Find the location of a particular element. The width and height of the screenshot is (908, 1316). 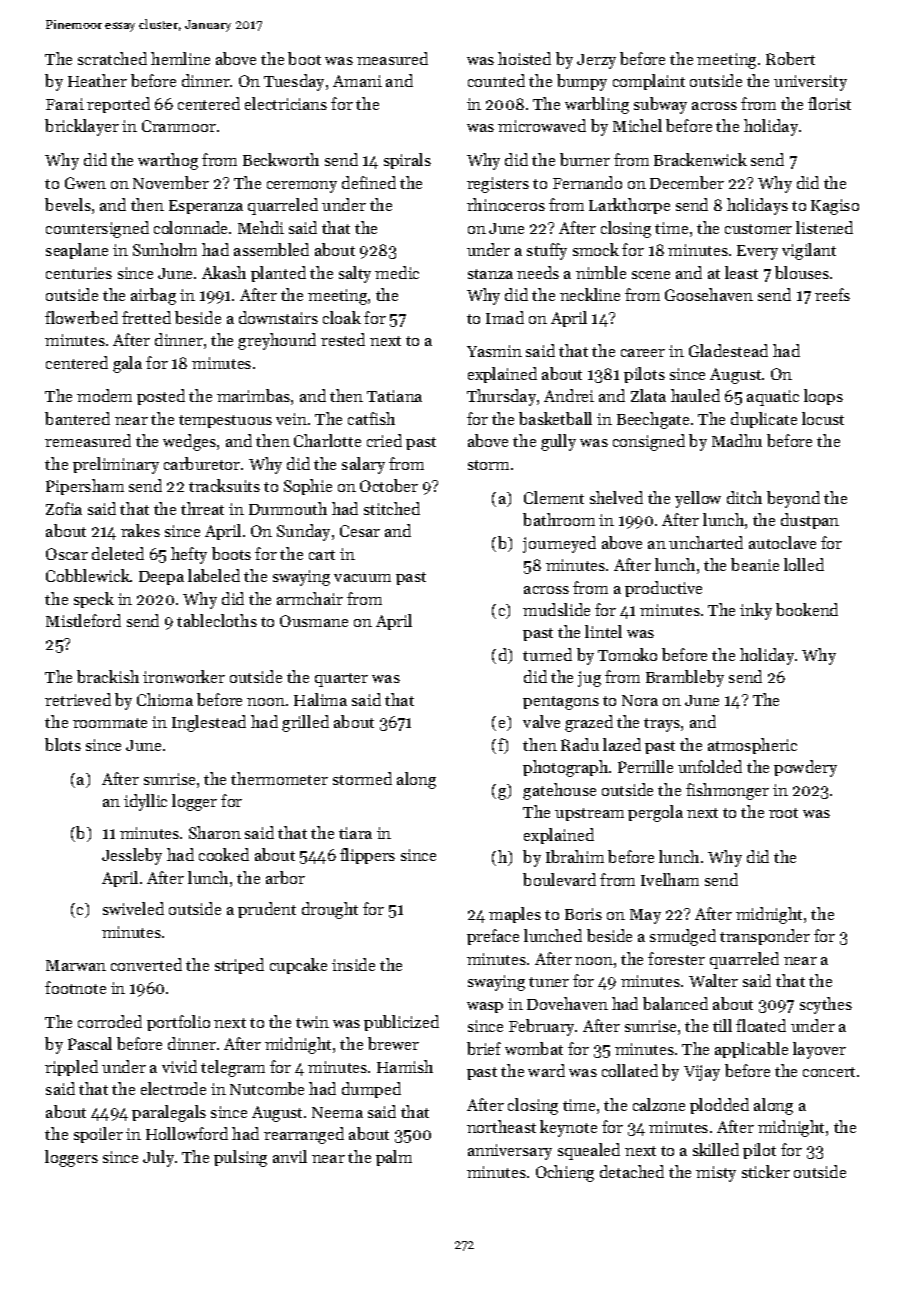

scratched is located at coordinates (112, 58).
